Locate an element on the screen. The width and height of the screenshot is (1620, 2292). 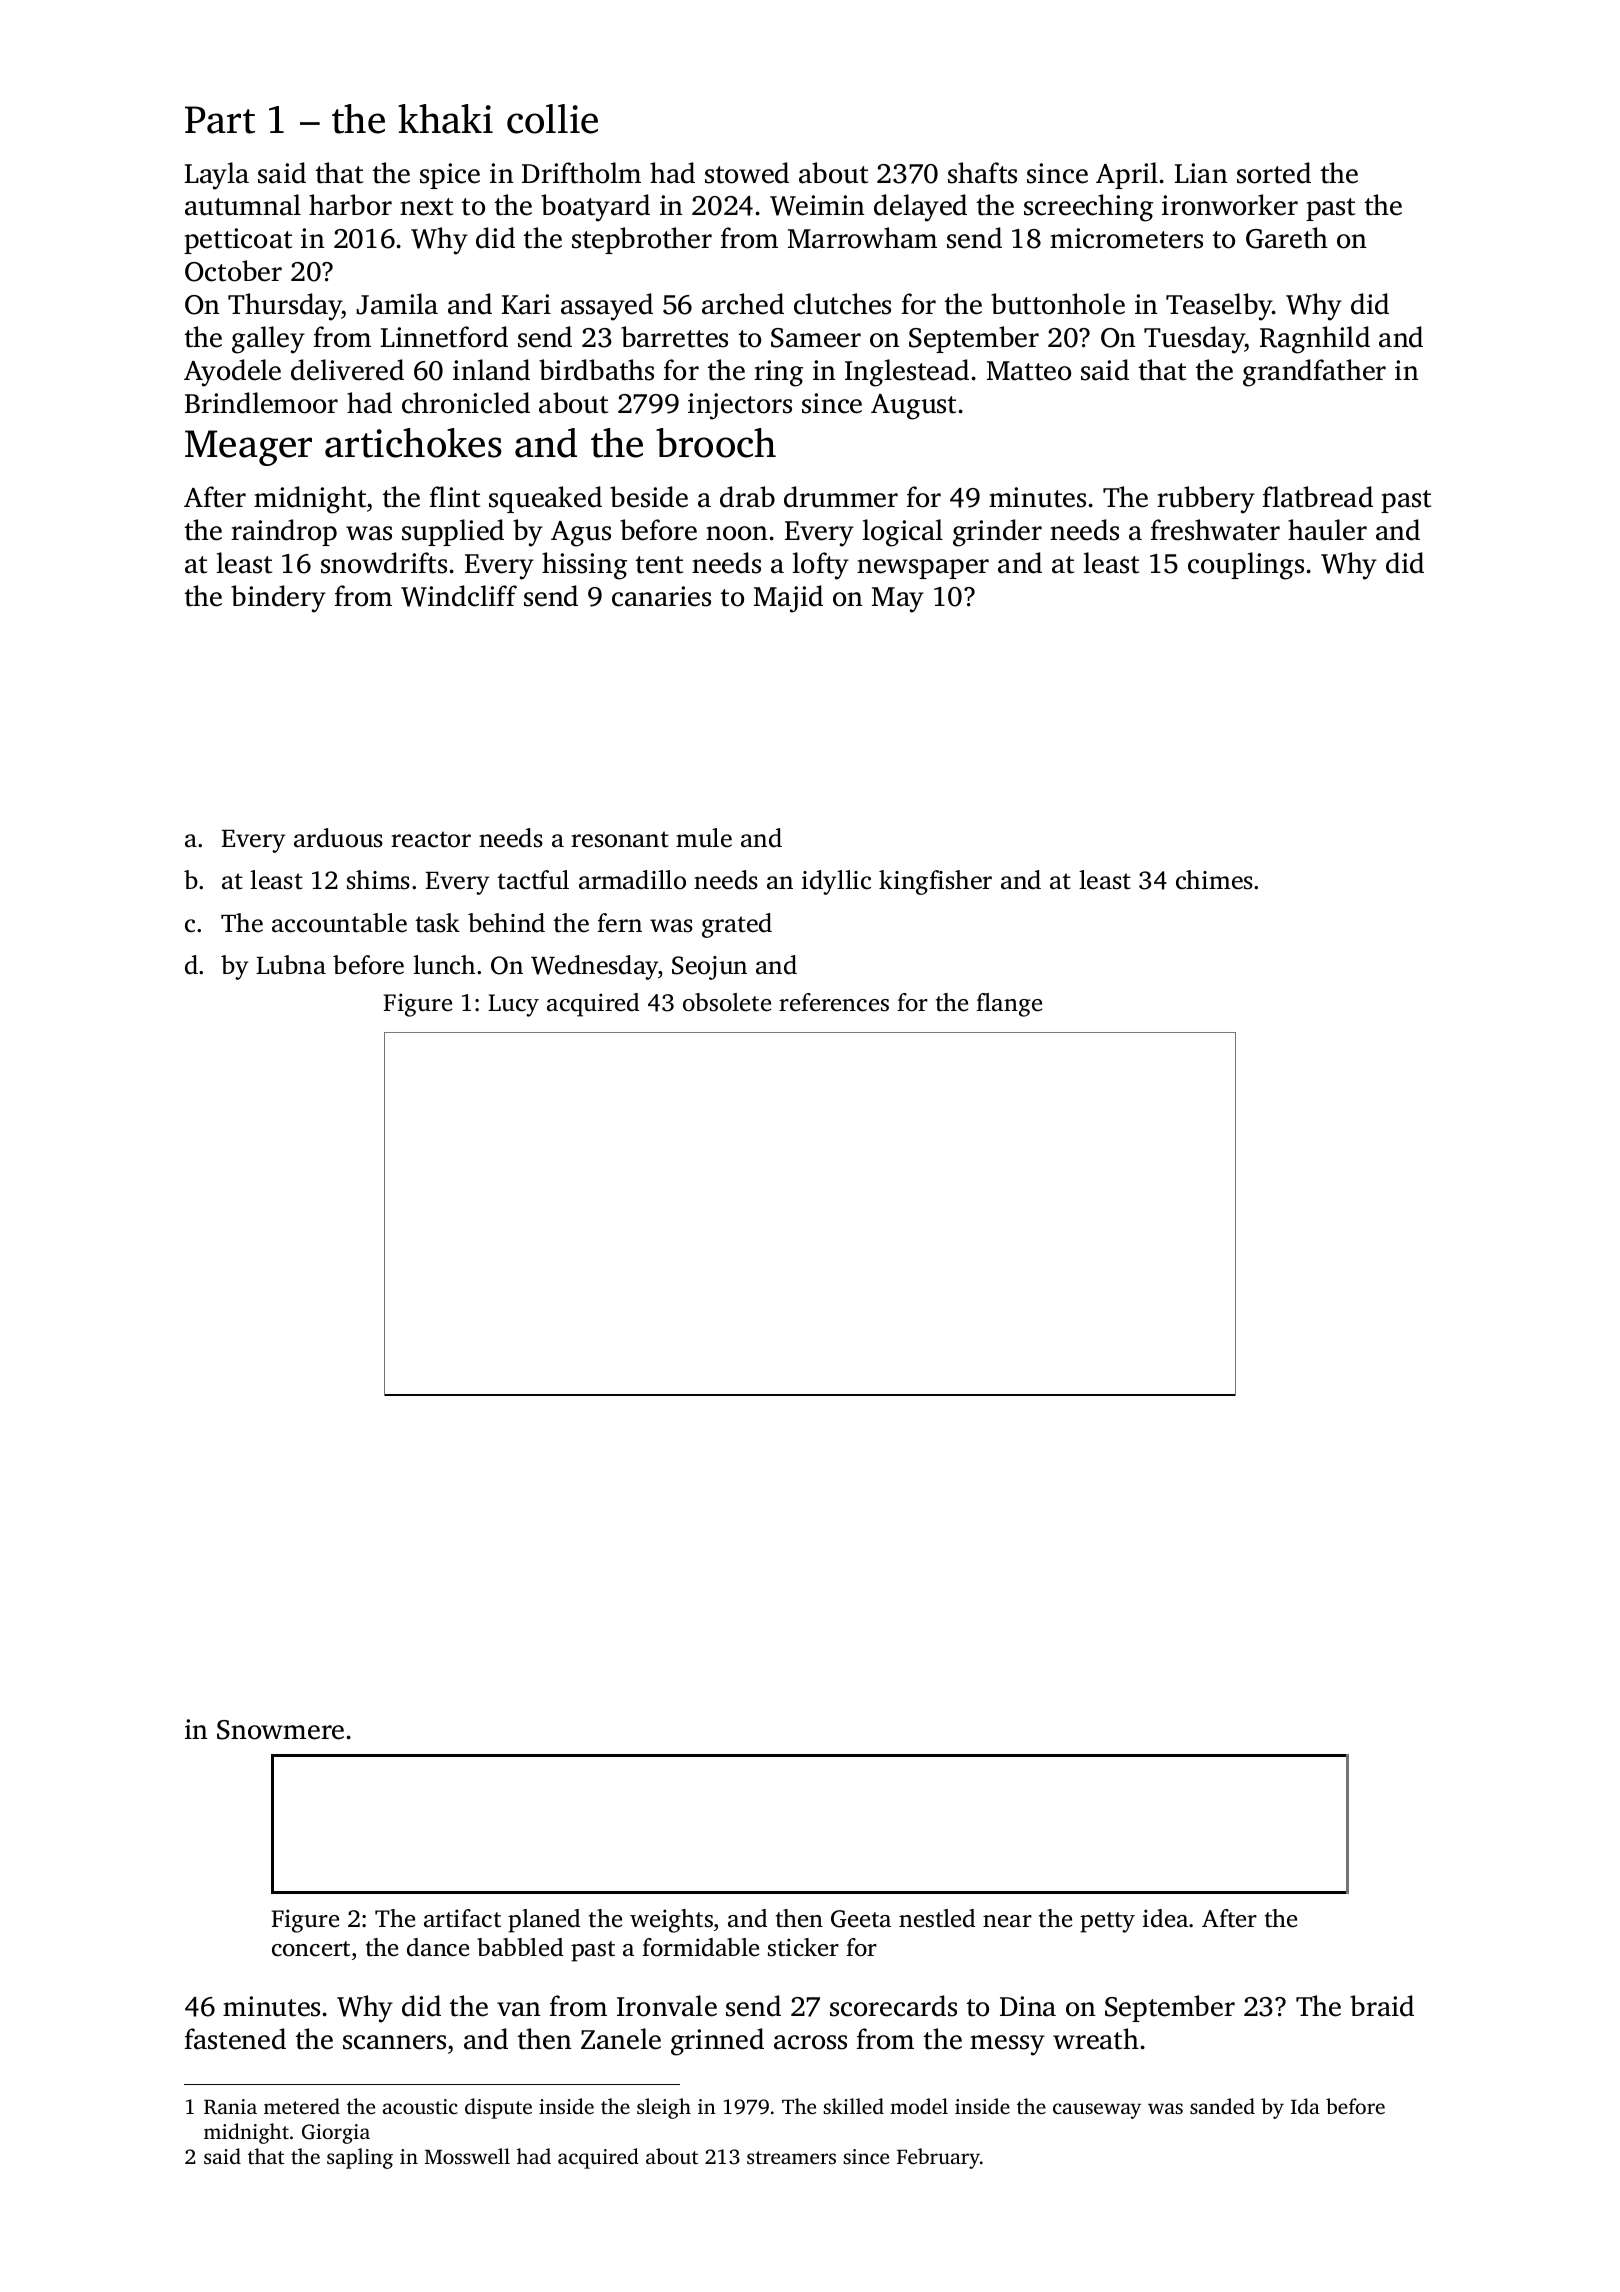
sanded is located at coordinates (1222, 2106).
